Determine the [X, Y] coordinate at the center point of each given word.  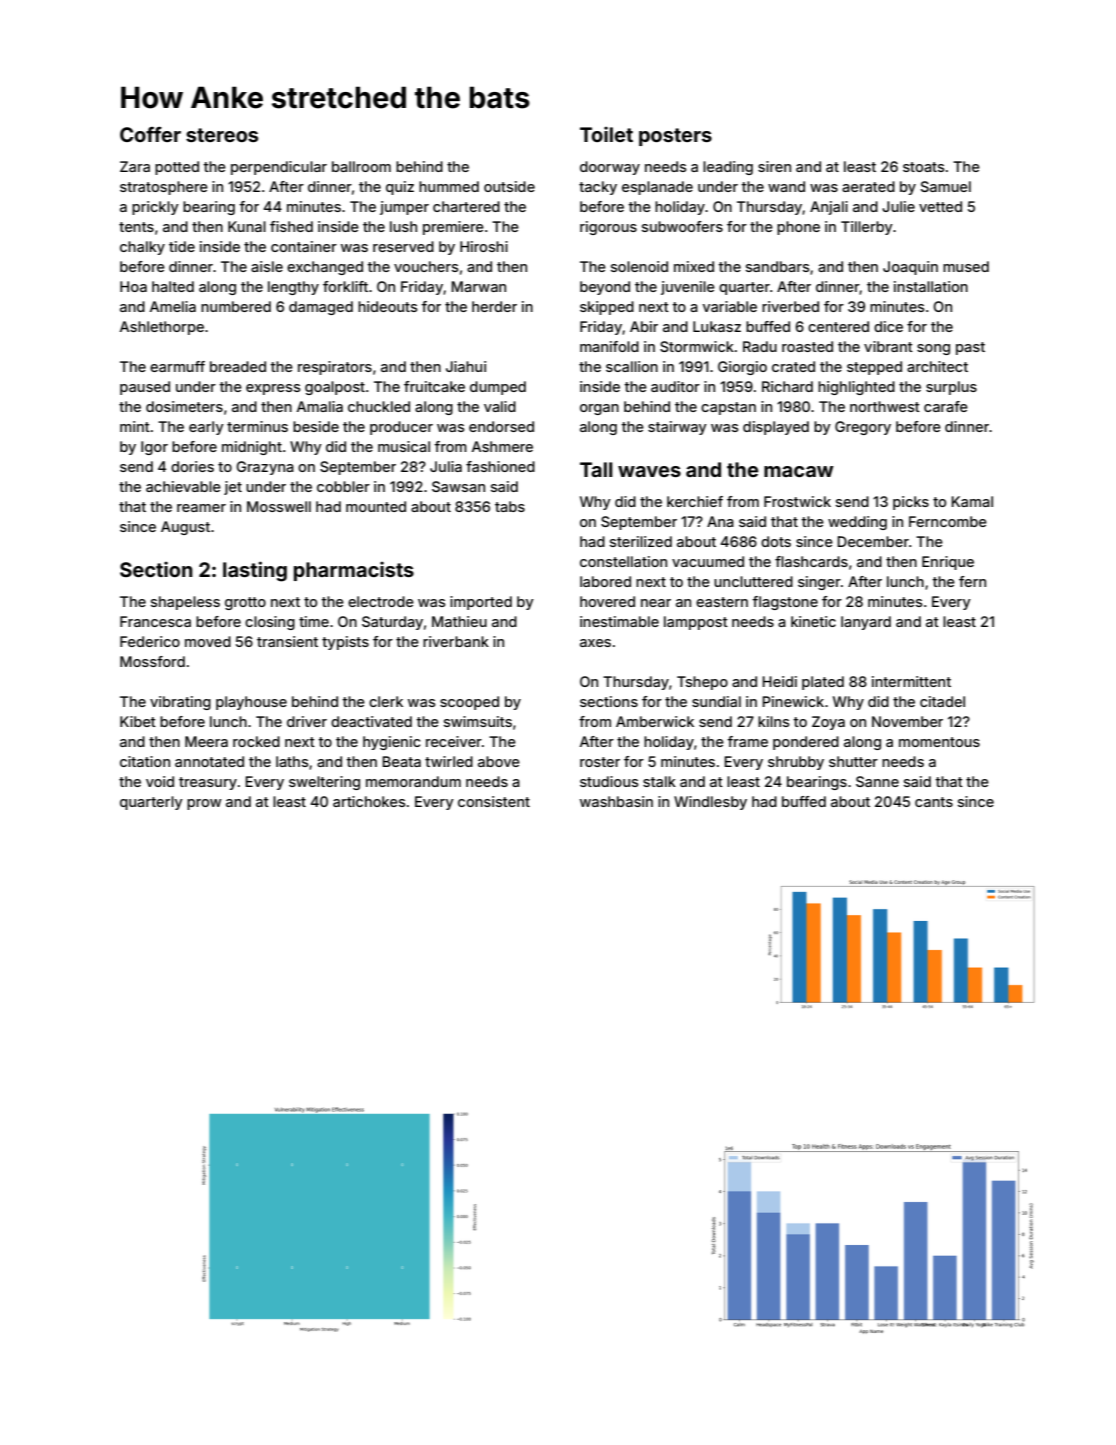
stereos [222, 135]
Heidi [779, 681]
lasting [255, 571]
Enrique [948, 563]
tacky [598, 188]
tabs [510, 506]
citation [145, 761]
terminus [257, 426]
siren [774, 166]
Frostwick [797, 501]
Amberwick [655, 721]
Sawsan [458, 486]
